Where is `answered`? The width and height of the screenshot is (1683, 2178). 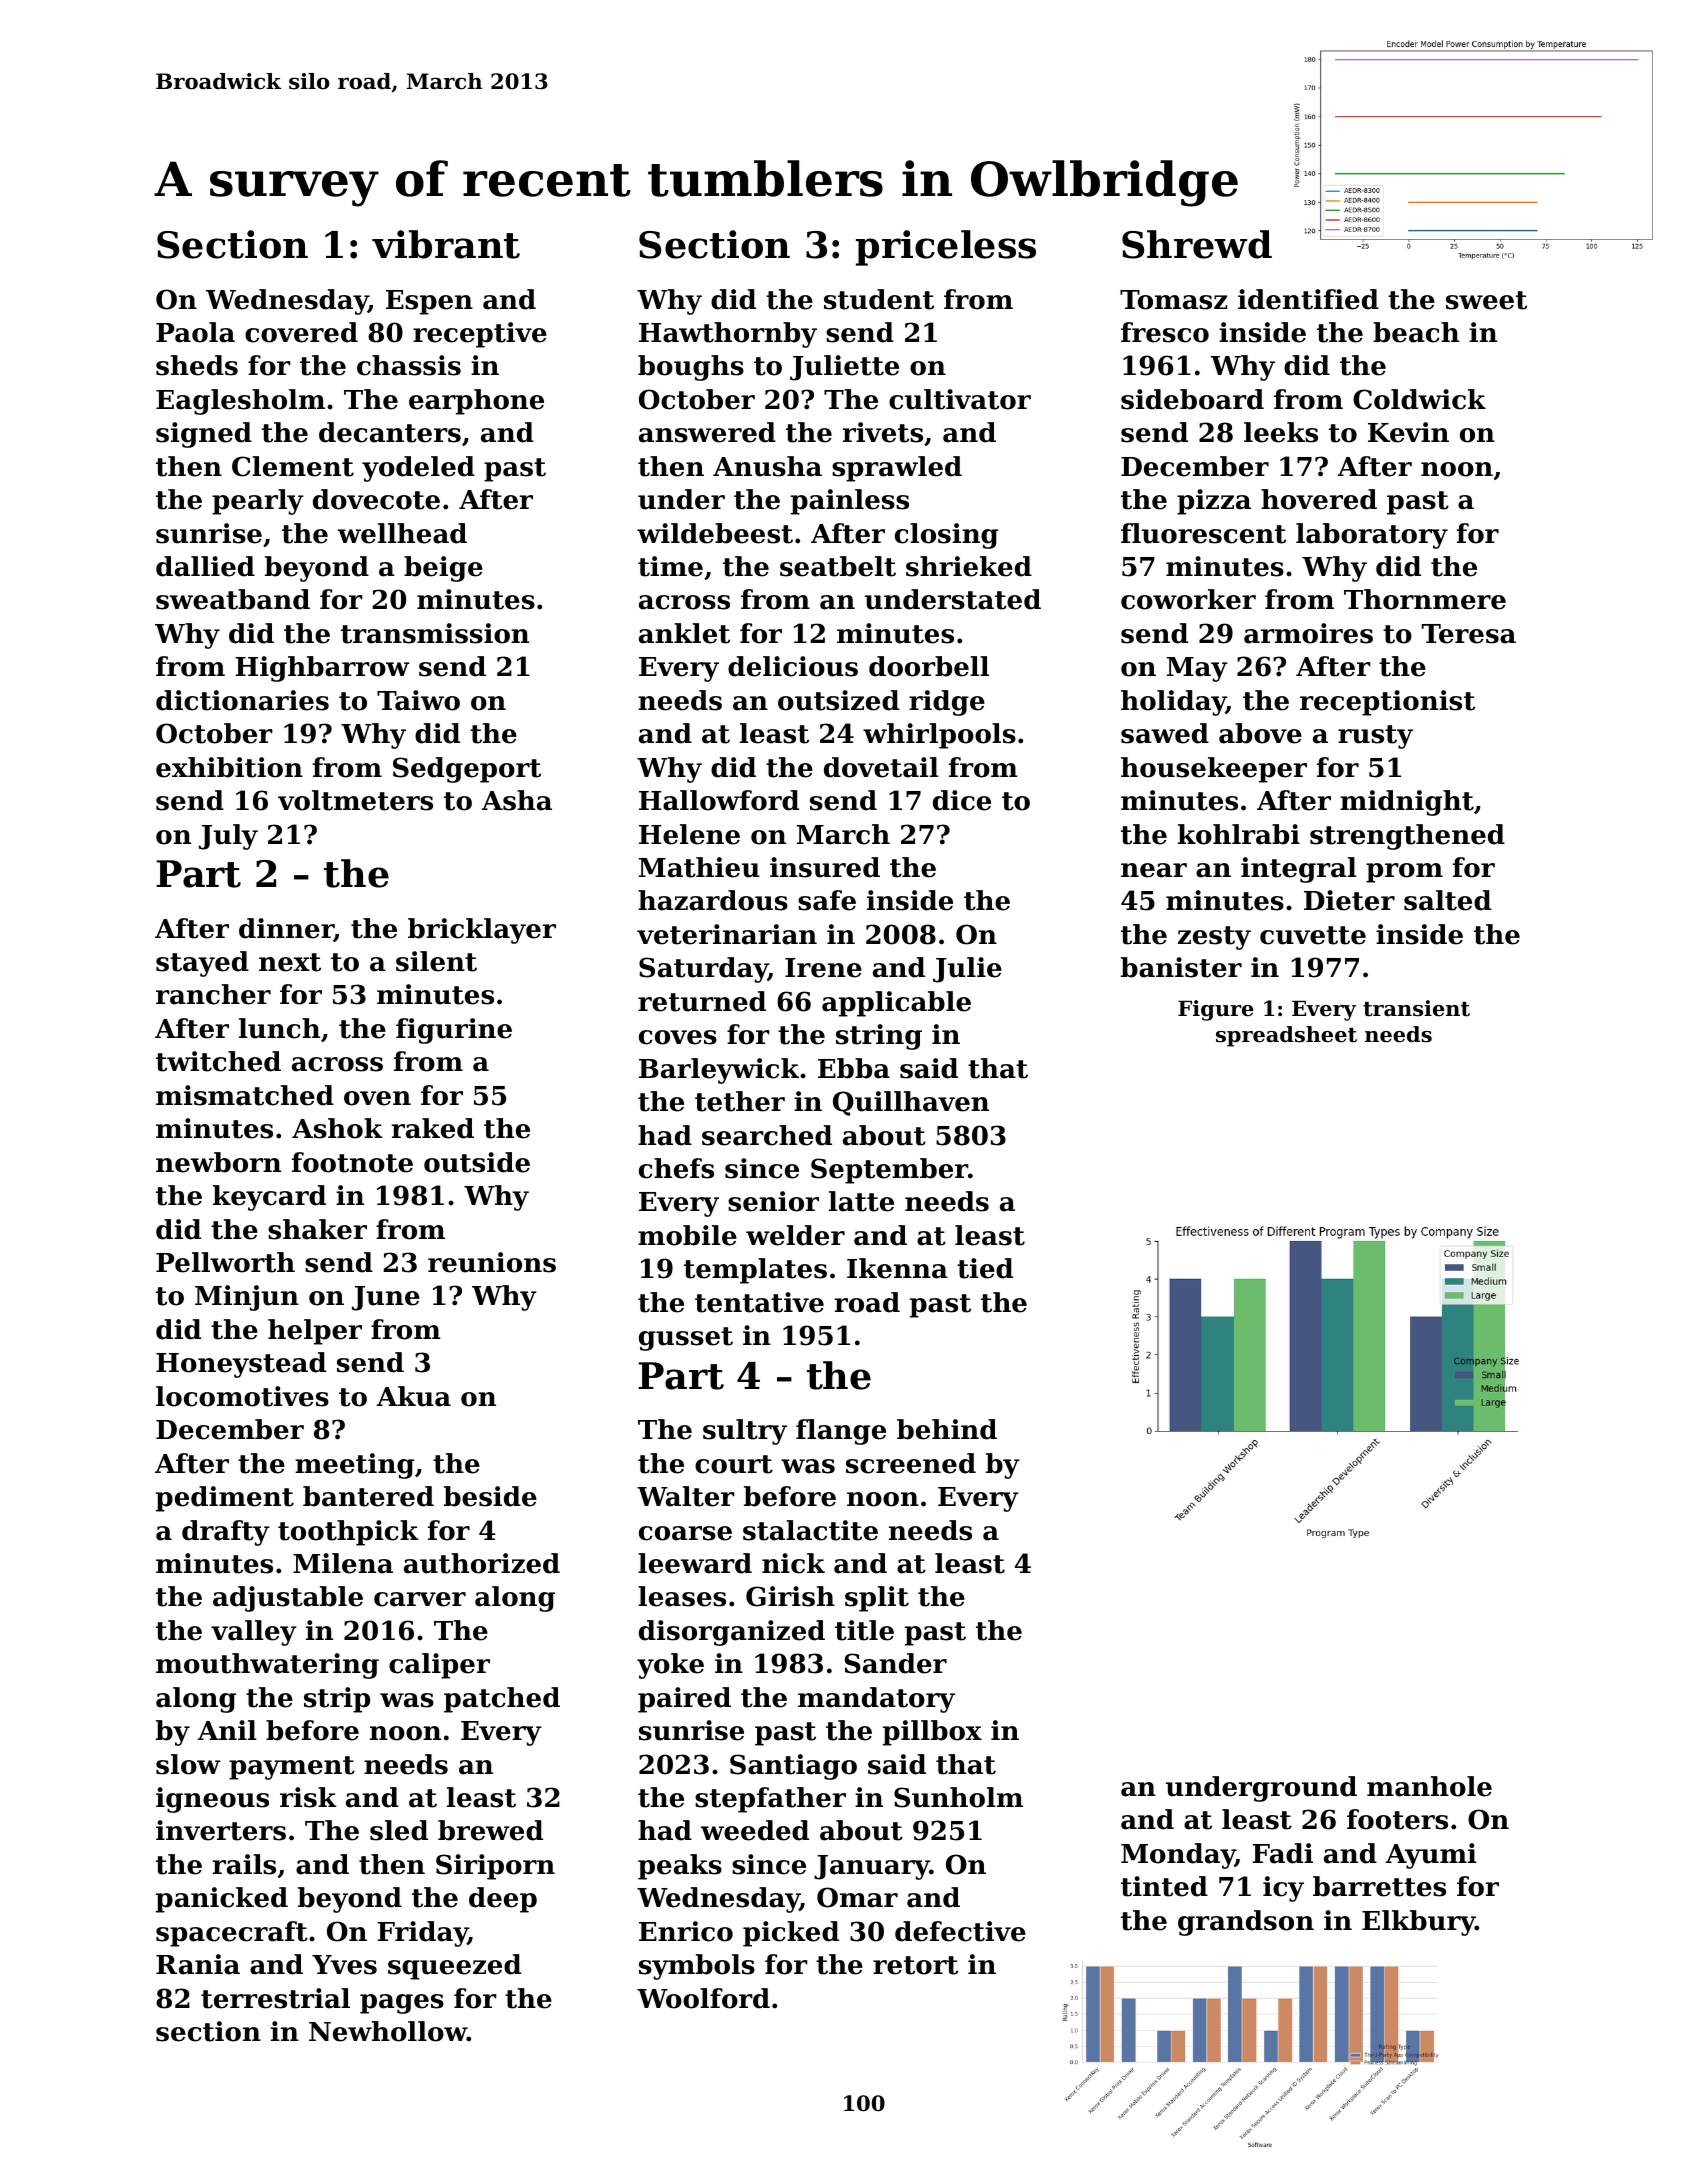
answered is located at coordinates (707, 432).
